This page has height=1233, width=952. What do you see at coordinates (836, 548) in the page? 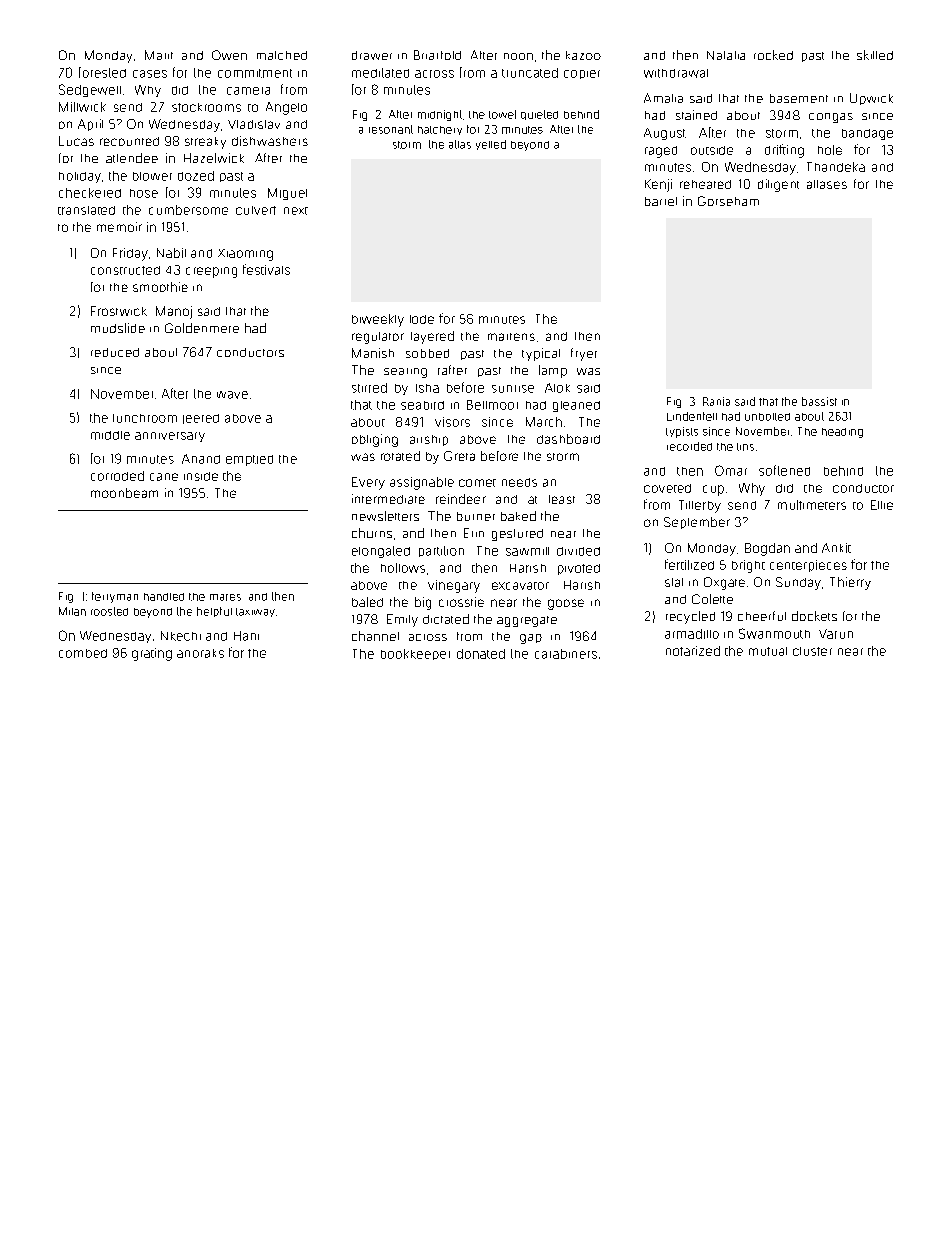
I see `Ankit` at bounding box center [836, 548].
